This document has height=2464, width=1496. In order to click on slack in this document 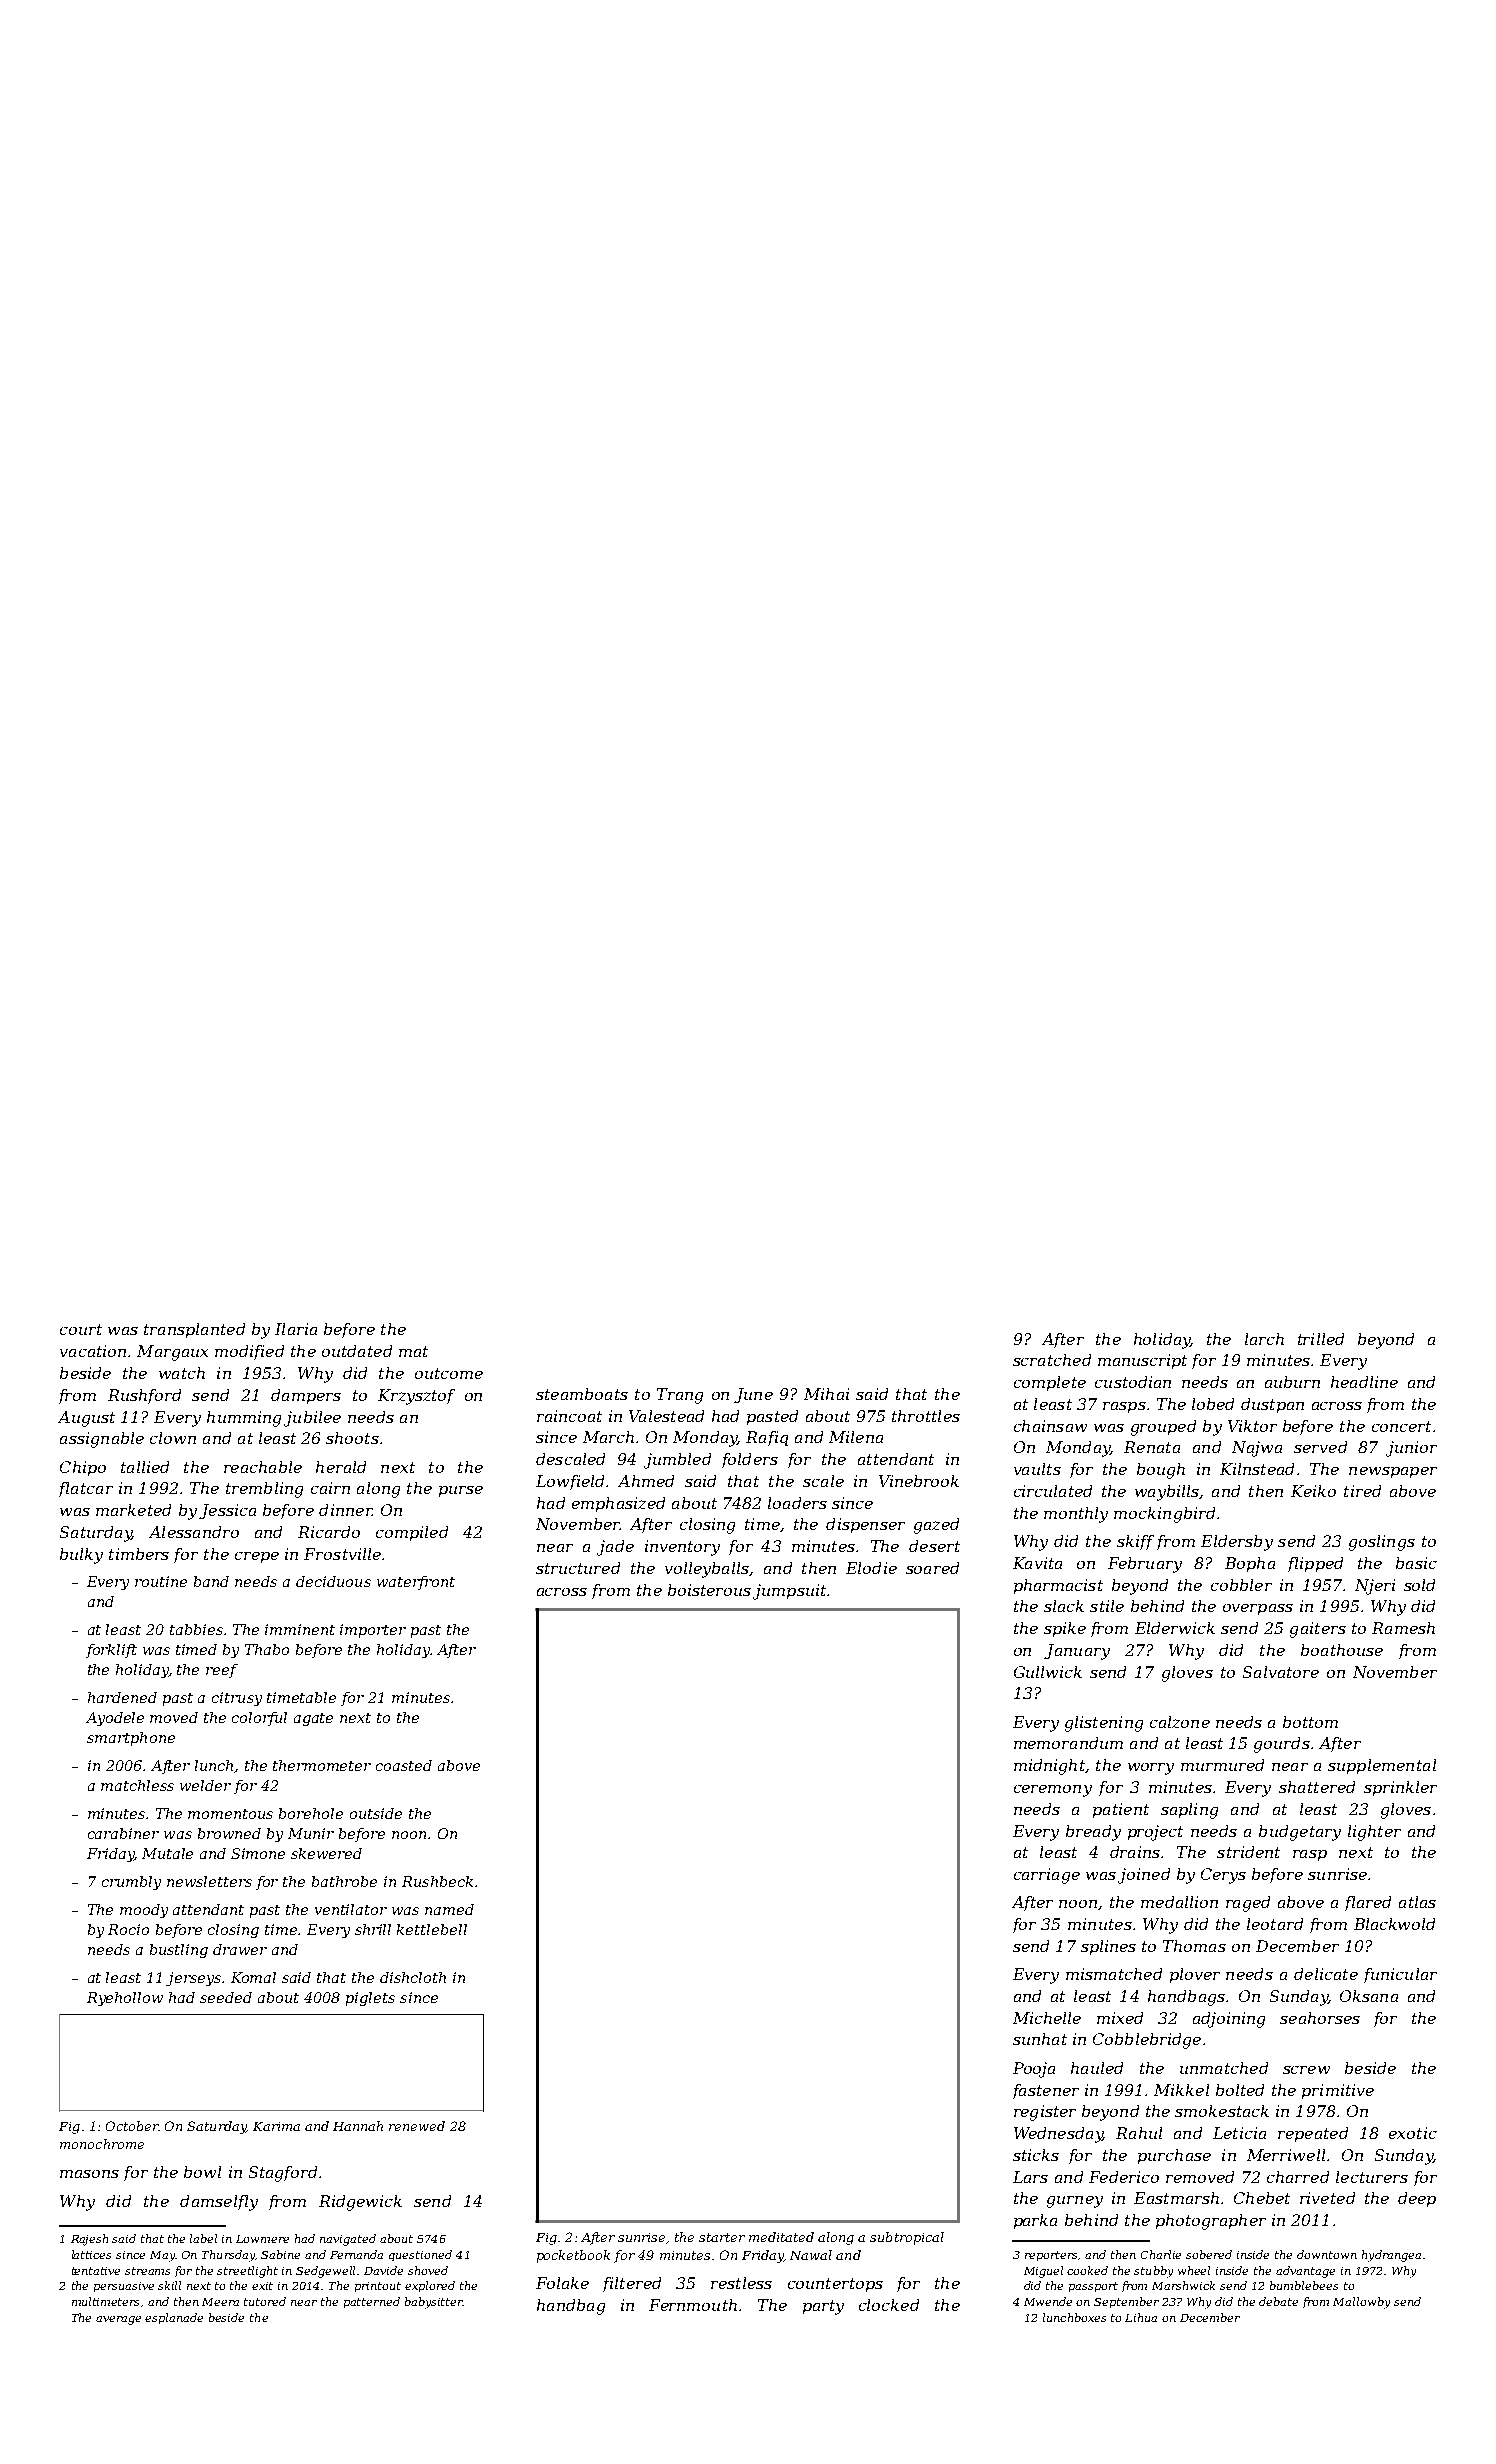, I will do `click(1064, 1606)`.
